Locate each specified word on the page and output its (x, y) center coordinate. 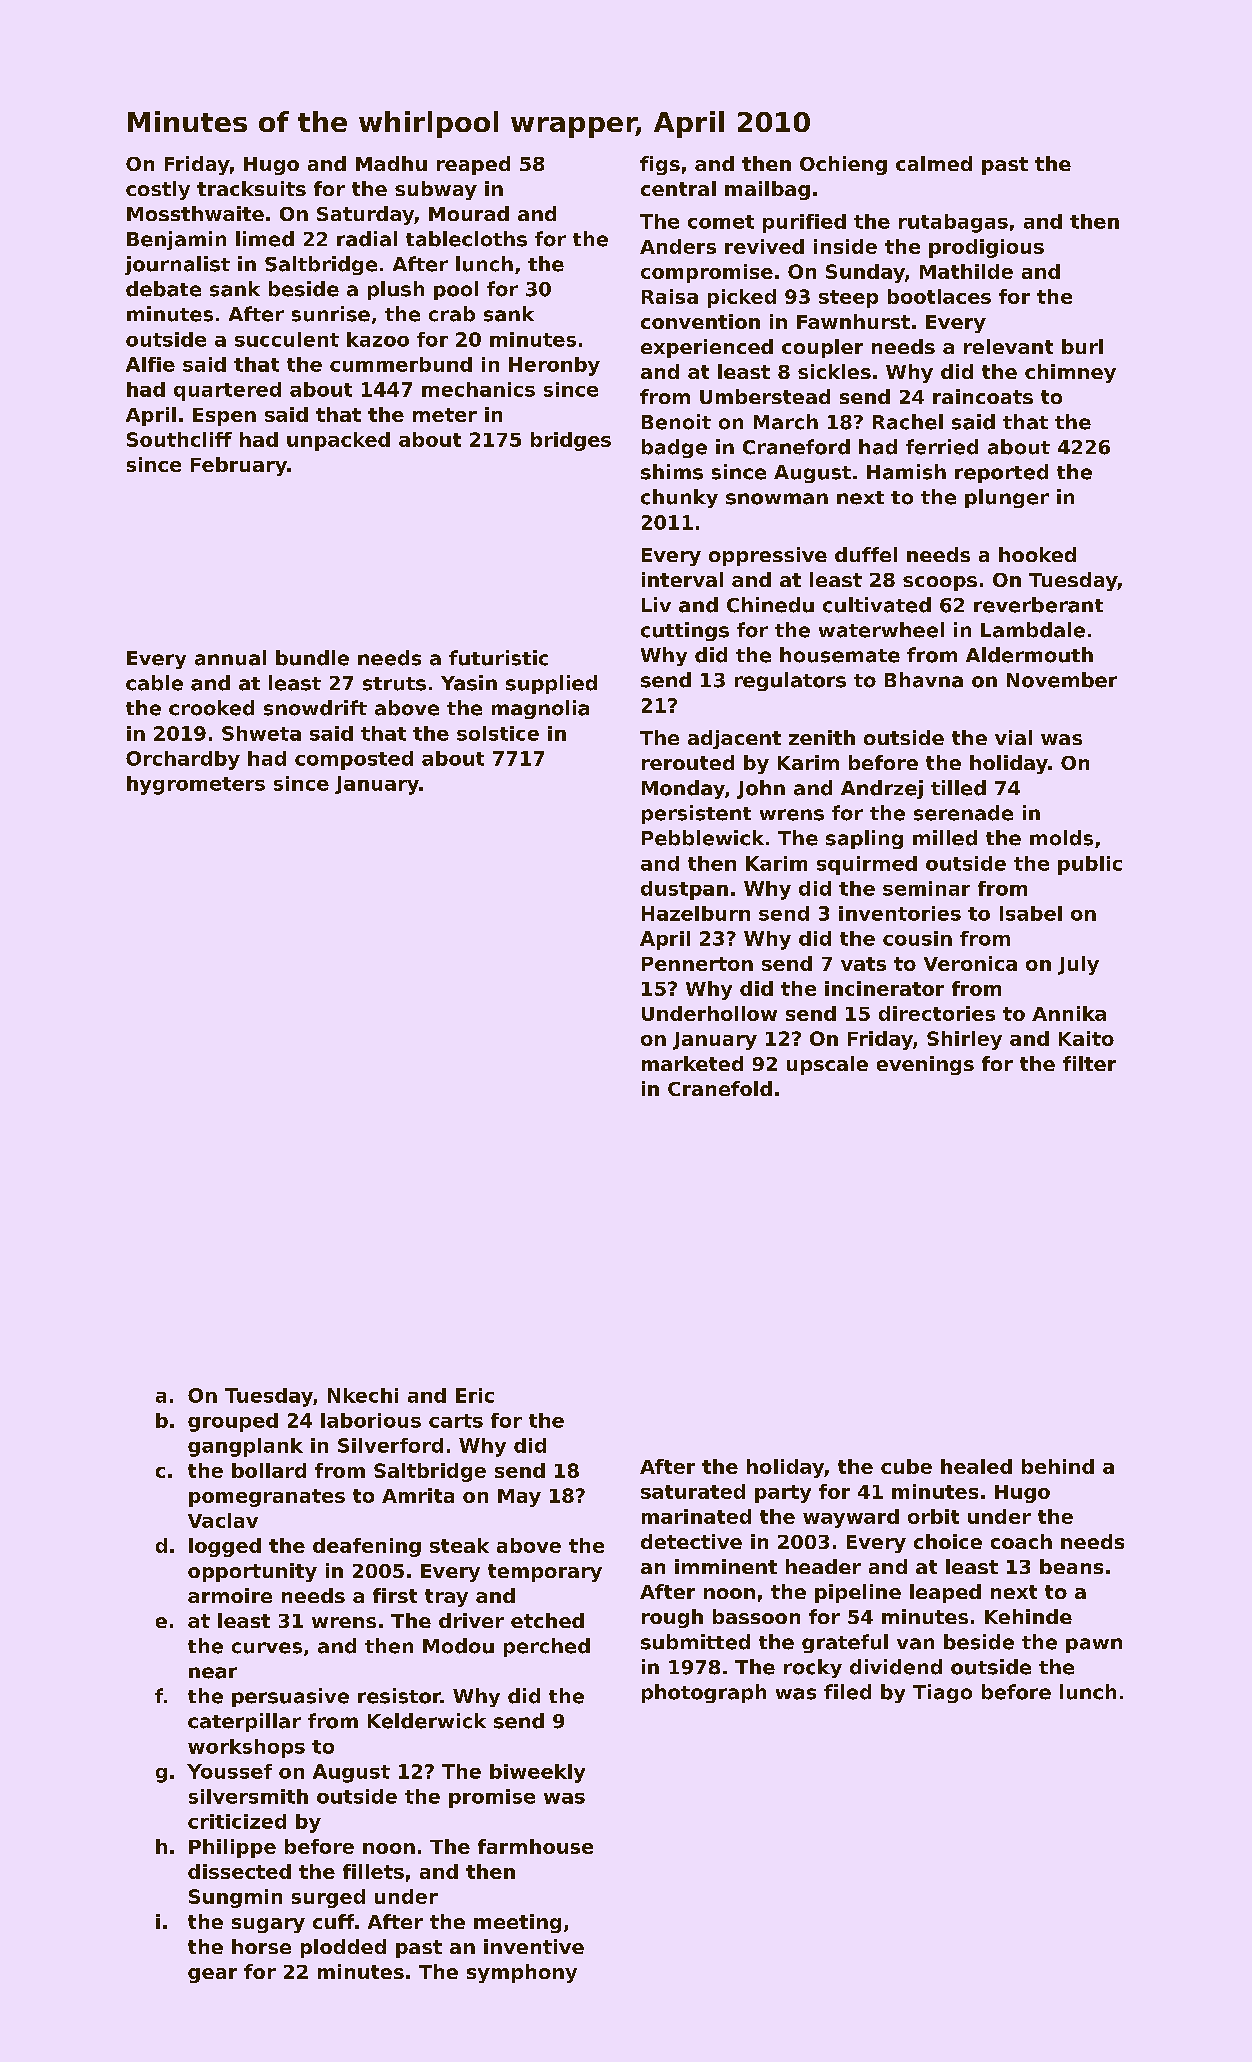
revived (764, 246)
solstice (498, 733)
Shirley (964, 1040)
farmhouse (535, 1846)
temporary (545, 1573)
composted (354, 760)
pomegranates (267, 1498)
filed (847, 1692)
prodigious (986, 248)
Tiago (942, 1693)
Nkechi (363, 1395)
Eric (475, 1395)
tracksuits (251, 188)
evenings (925, 1065)
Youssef (229, 1771)
